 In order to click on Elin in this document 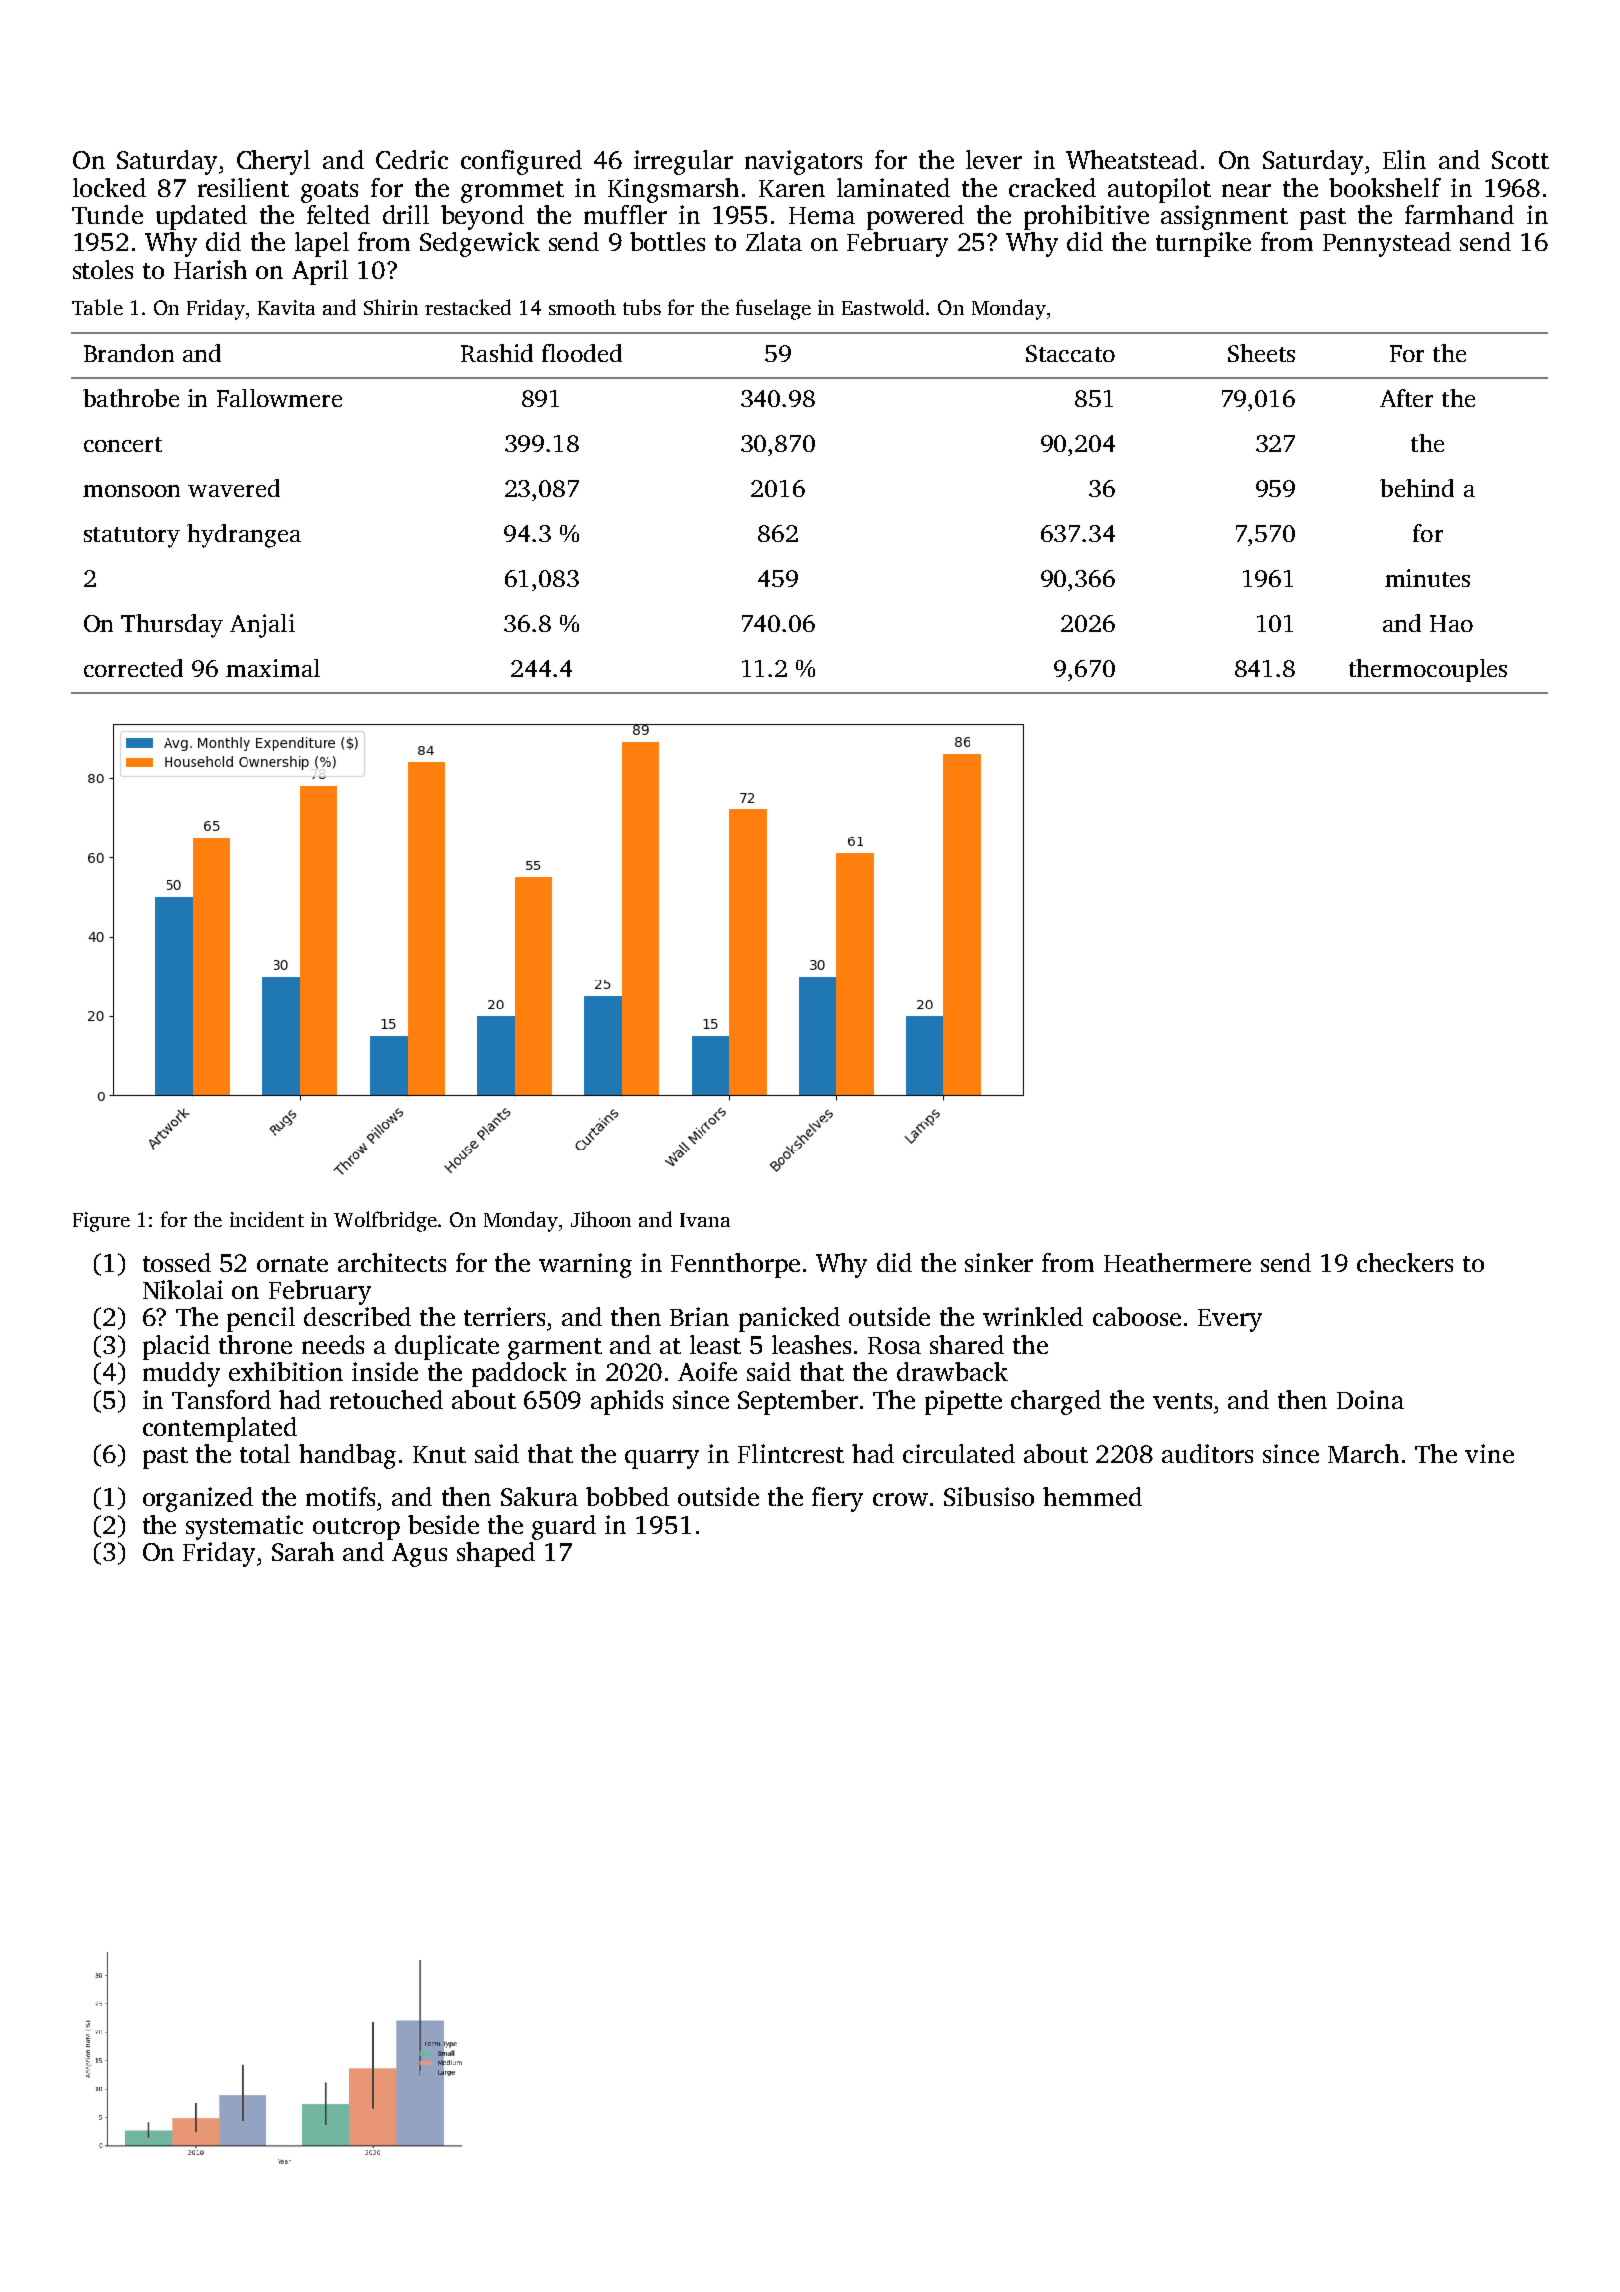, I will do `click(1404, 159)`.
